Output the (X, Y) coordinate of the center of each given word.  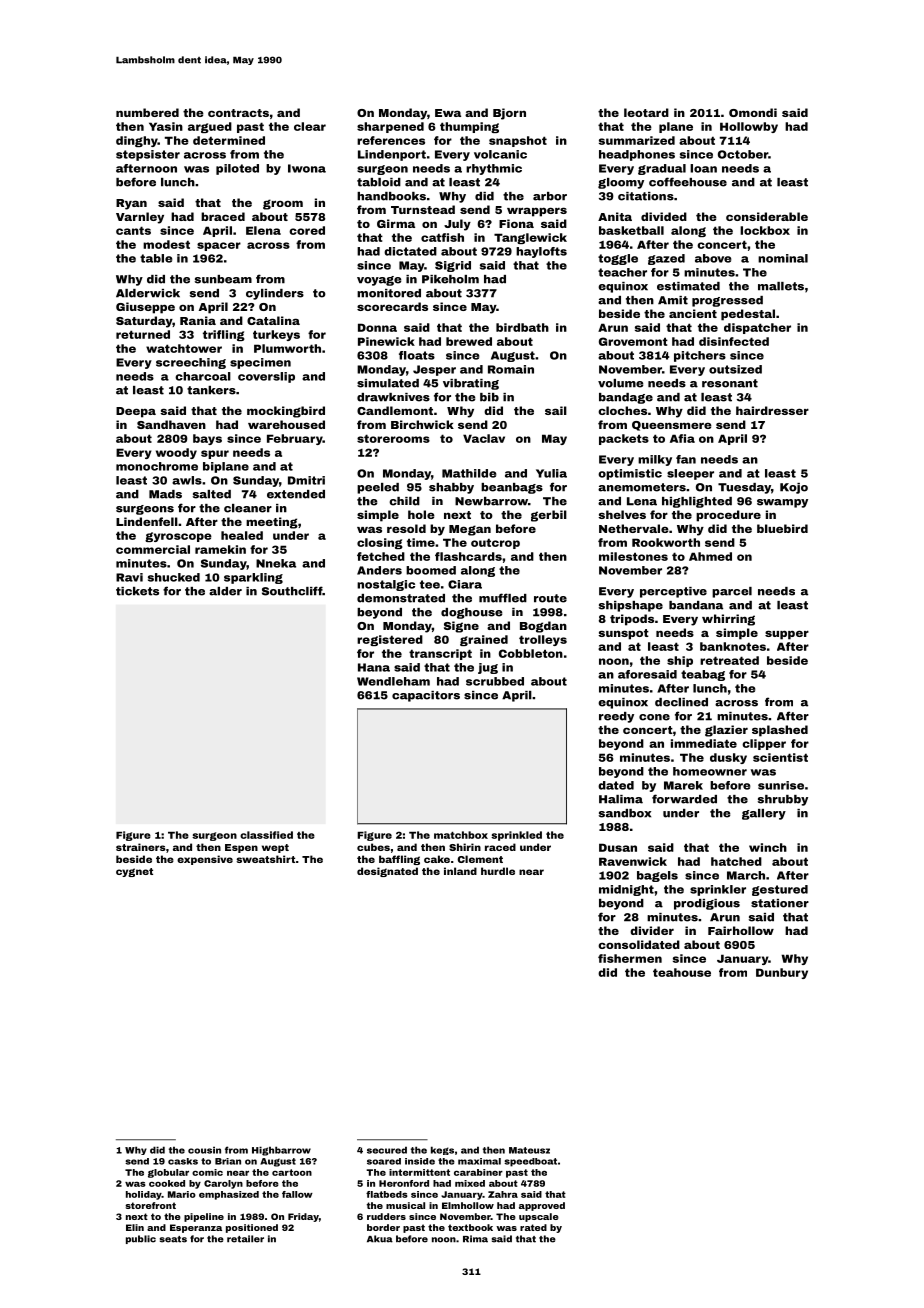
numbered (147, 112)
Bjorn (509, 114)
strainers (141, 847)
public (141, 1239)
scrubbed (495, 681)
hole (421, 514)
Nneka (276, 563)
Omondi (753, 112)
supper (787, 635)
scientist (780, 757)
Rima (475, 1239)
